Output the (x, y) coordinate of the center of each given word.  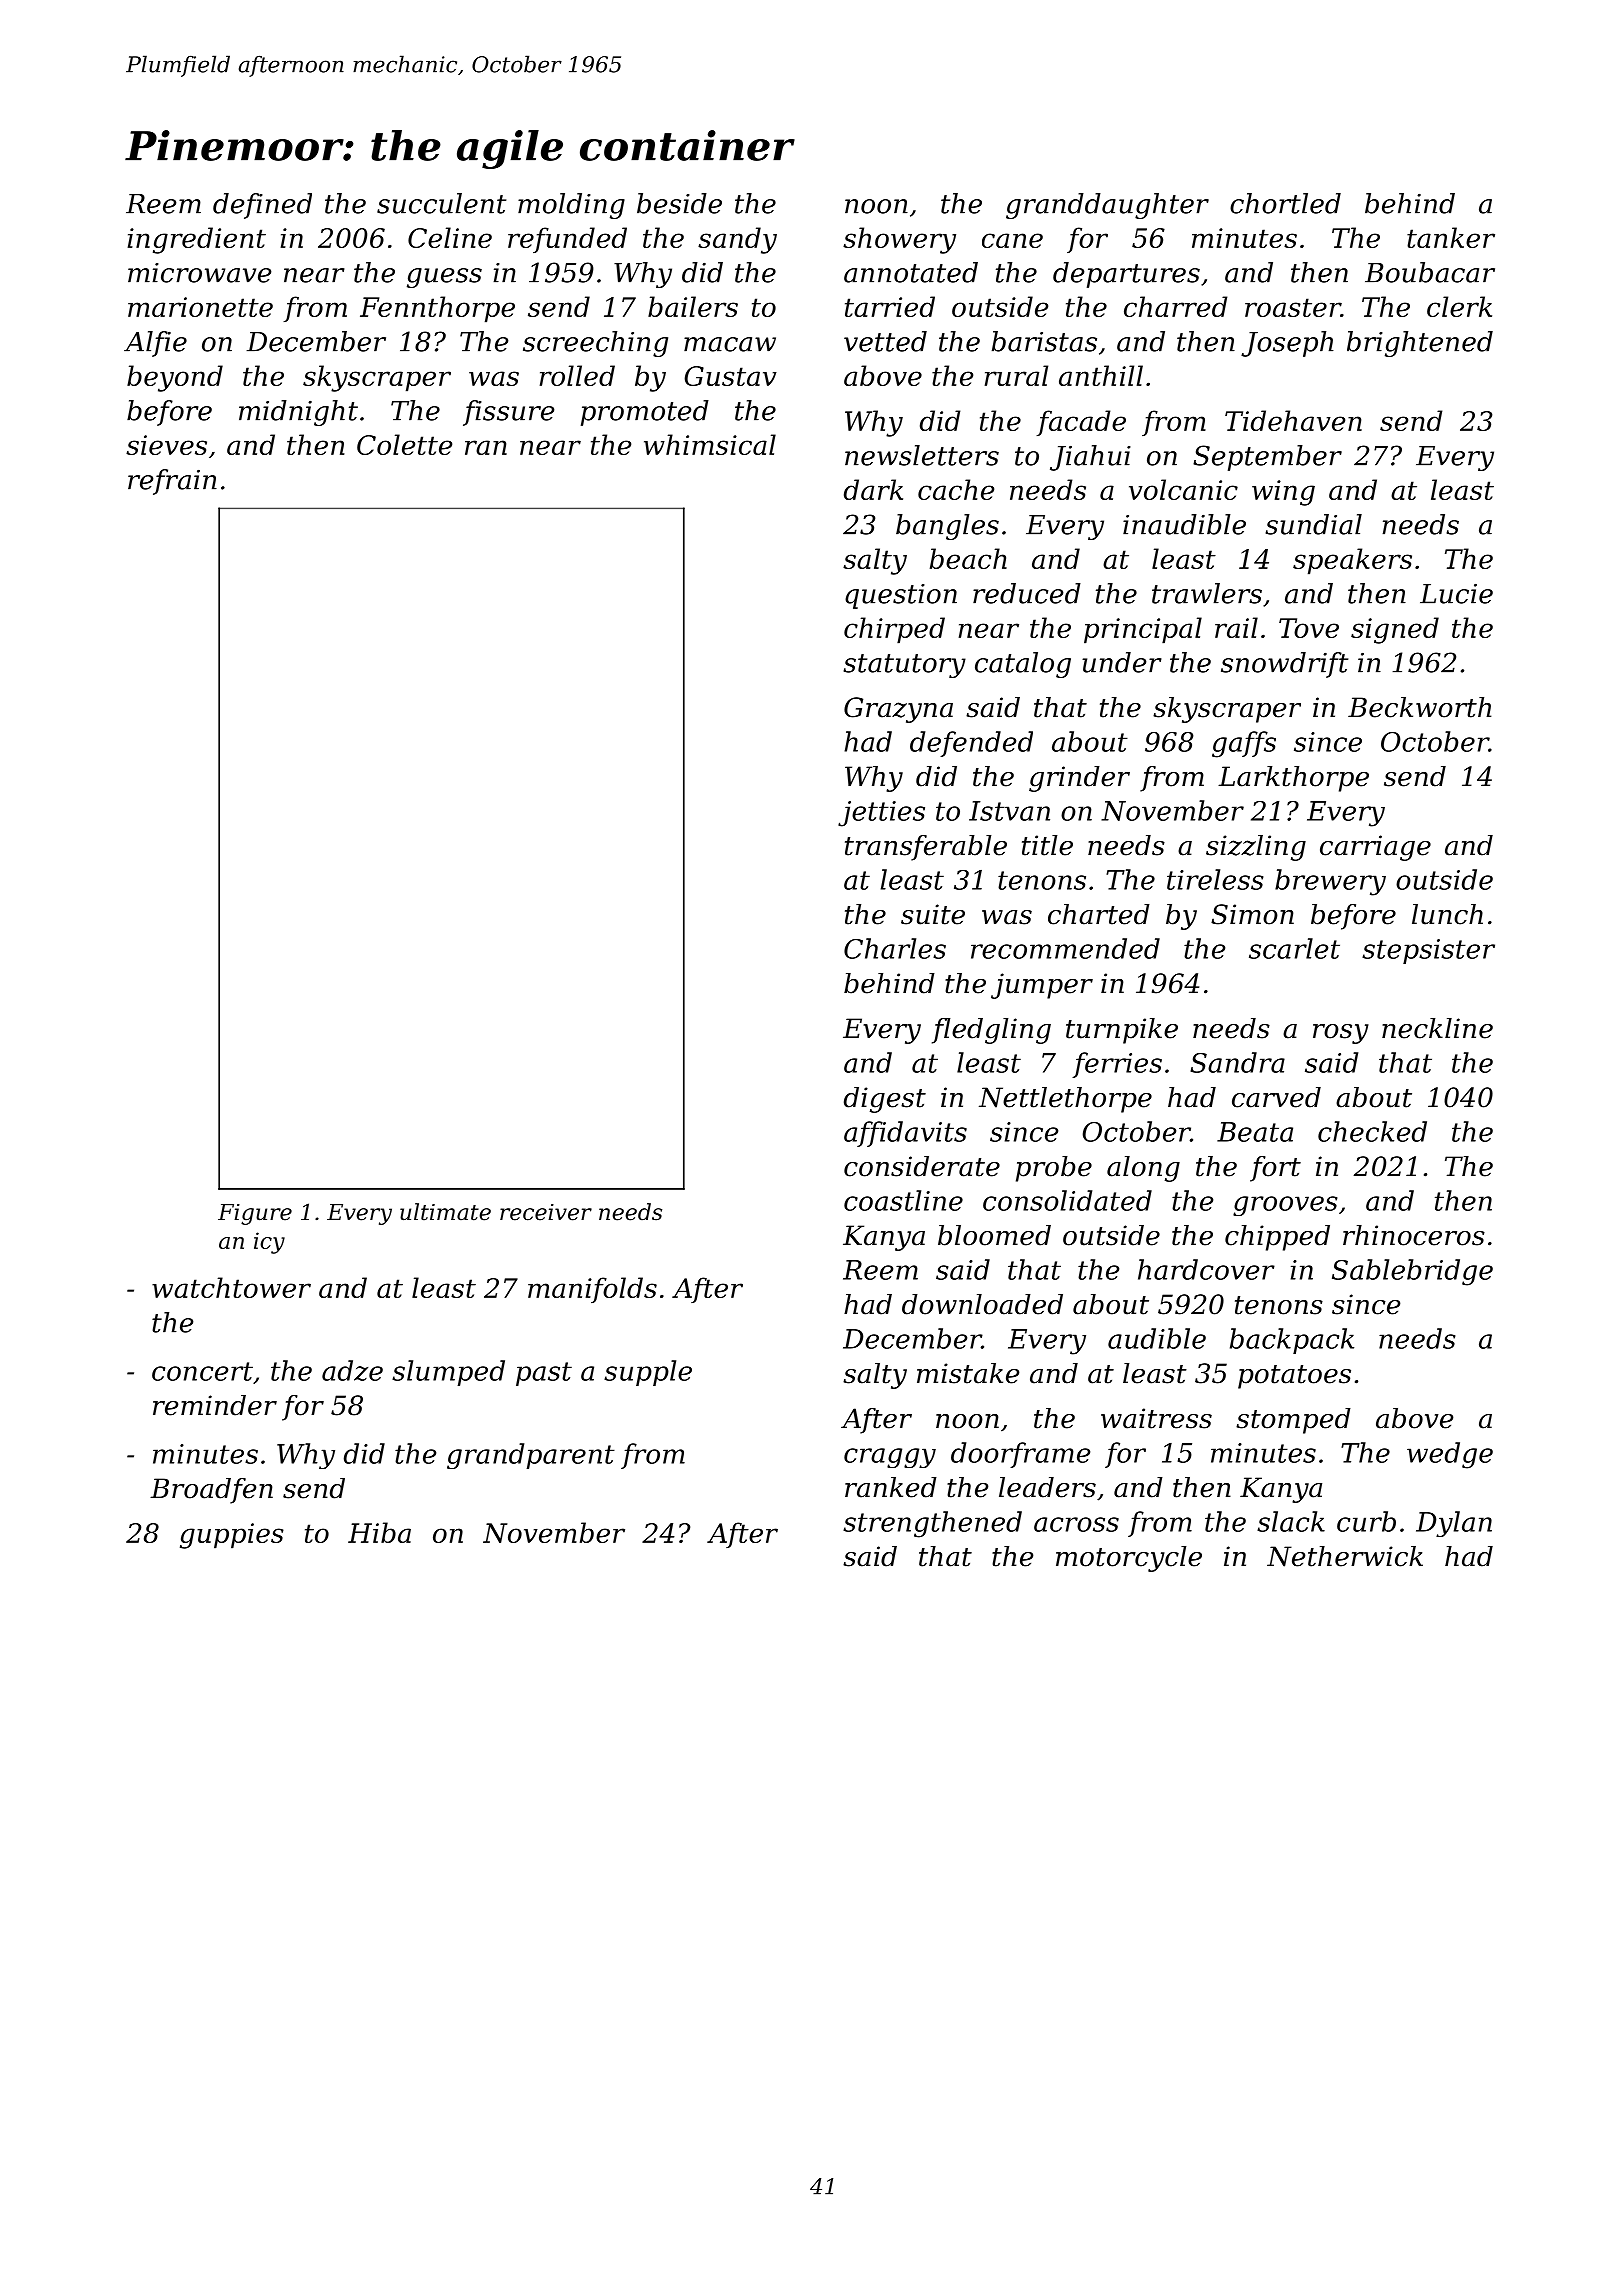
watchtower (231, 1287)
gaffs (1244, 744)
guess (444, 278)
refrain (172, 482)
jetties (881, 814)
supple (648, 1373)
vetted (885, 341)
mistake (968, 1373)
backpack (1292, 1341)
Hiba (379, 1532)
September (1267, 458)
